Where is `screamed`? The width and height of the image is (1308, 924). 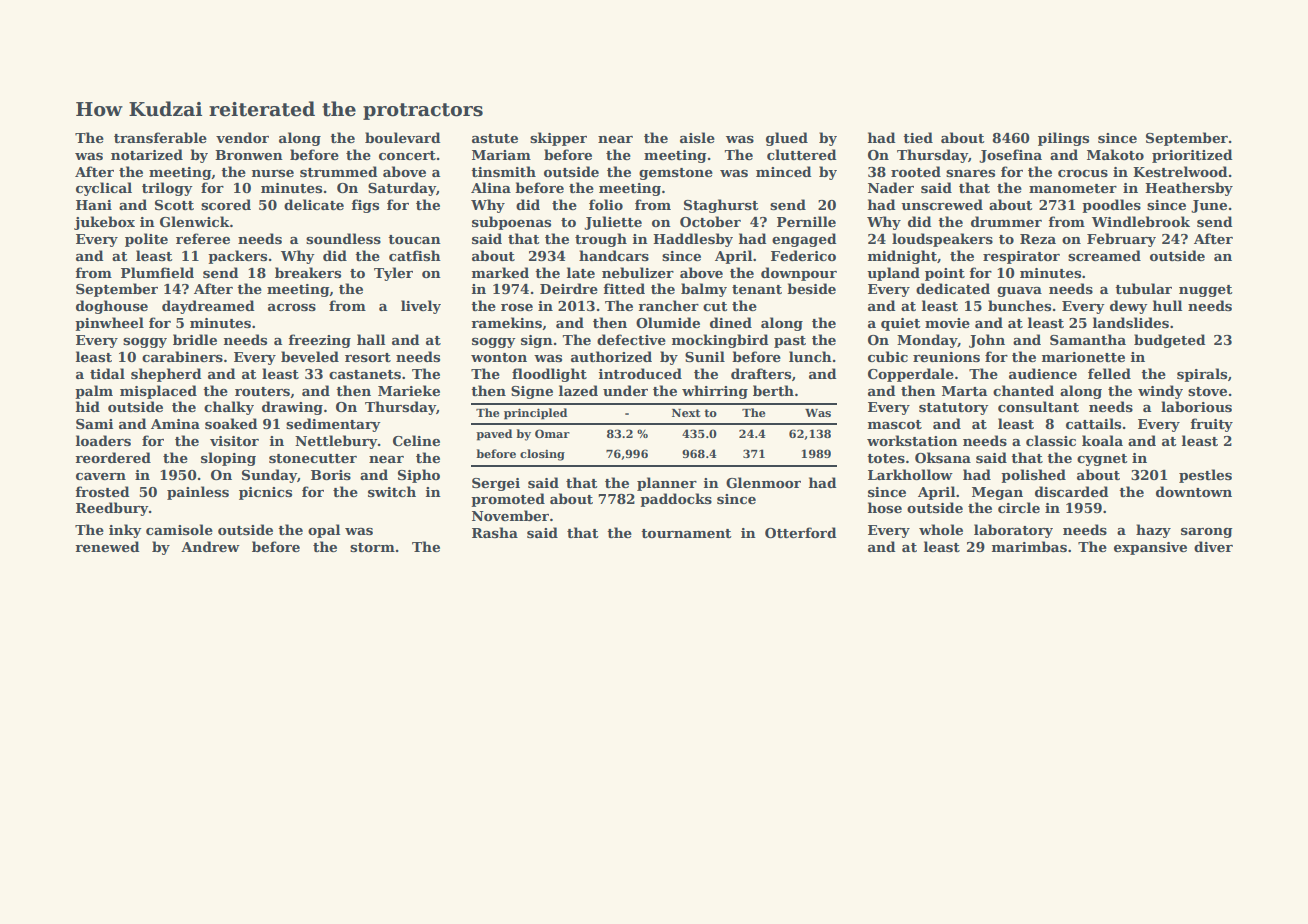 screamed is located at coordinates (1104, 255).
